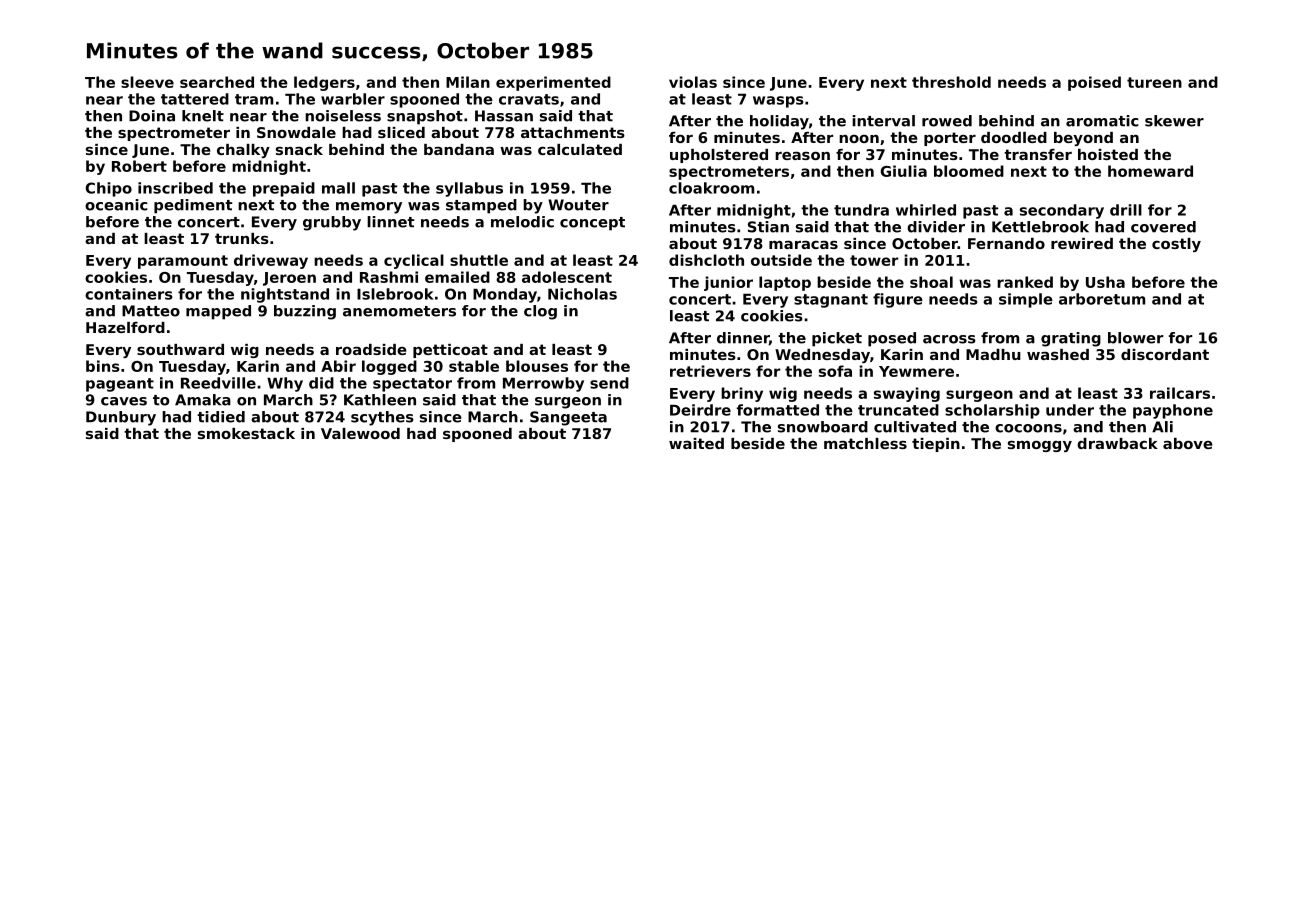 This document has height=924, width=1308. Describe the element at coordinates (951, 82) in the document. I see `threshold` at that location.
